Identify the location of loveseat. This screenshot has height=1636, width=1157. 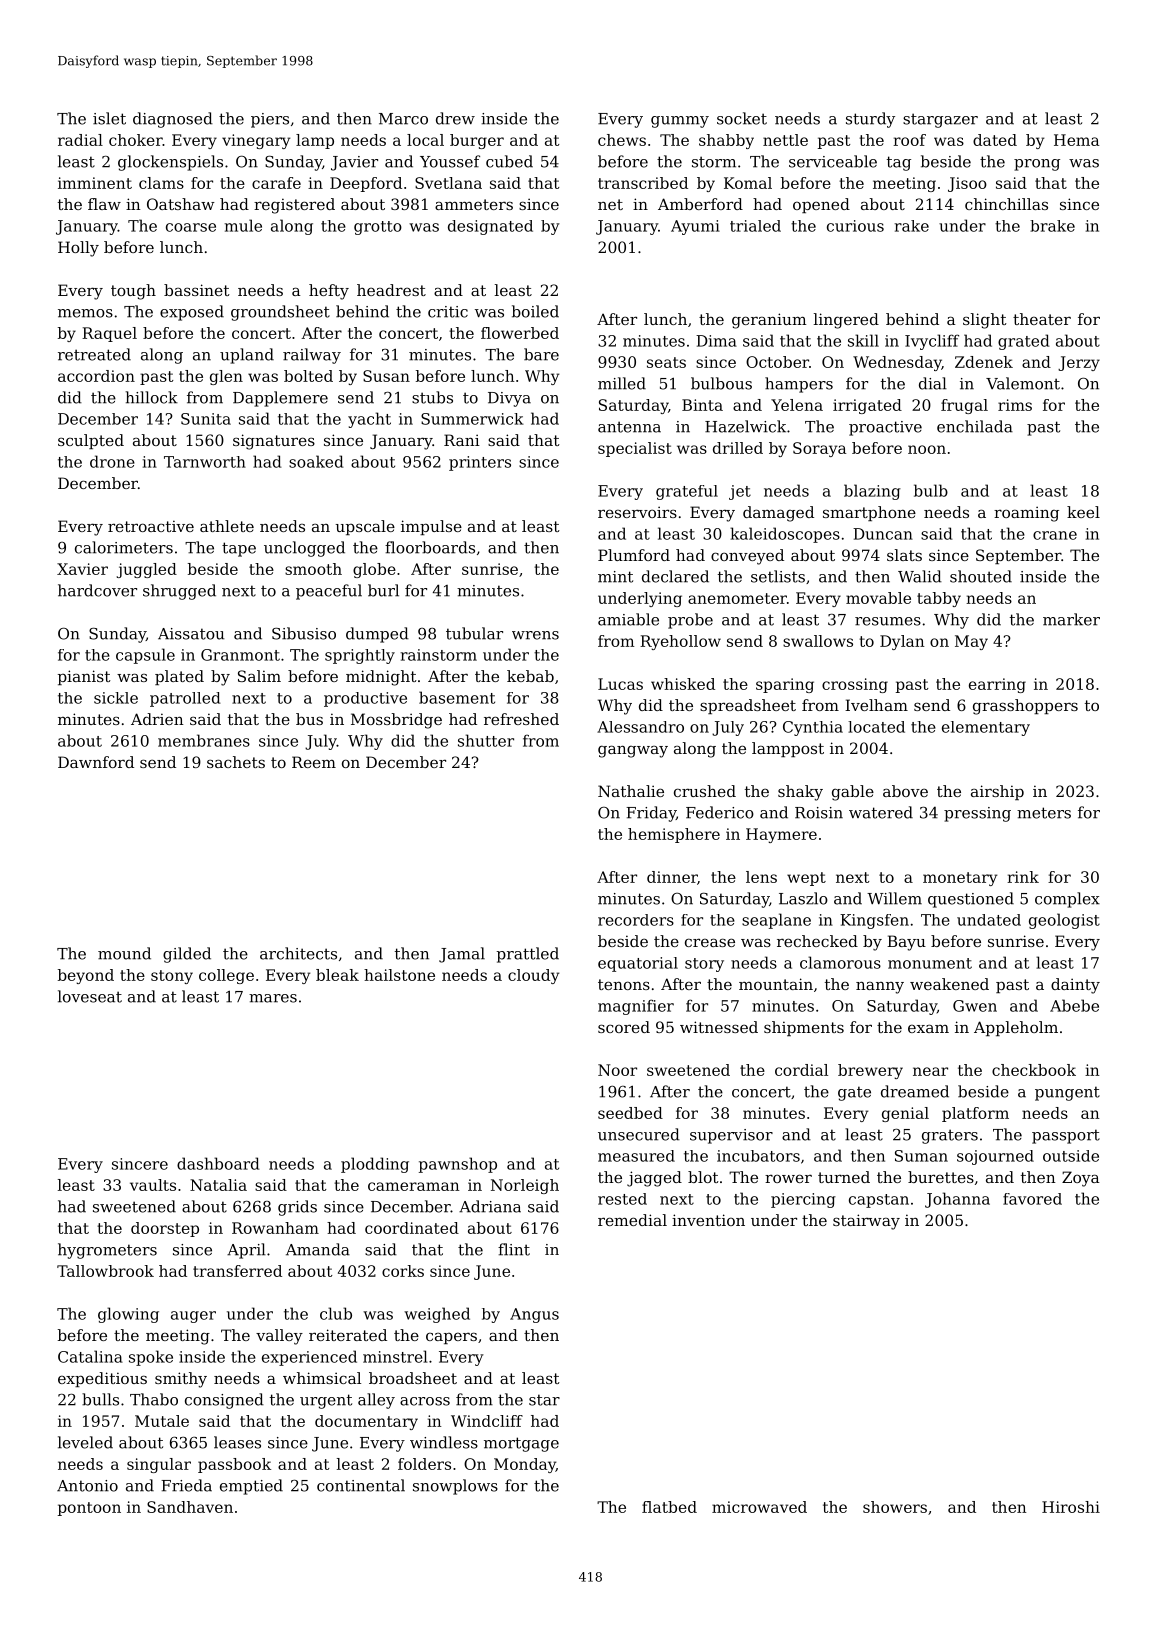
(90, 996).
